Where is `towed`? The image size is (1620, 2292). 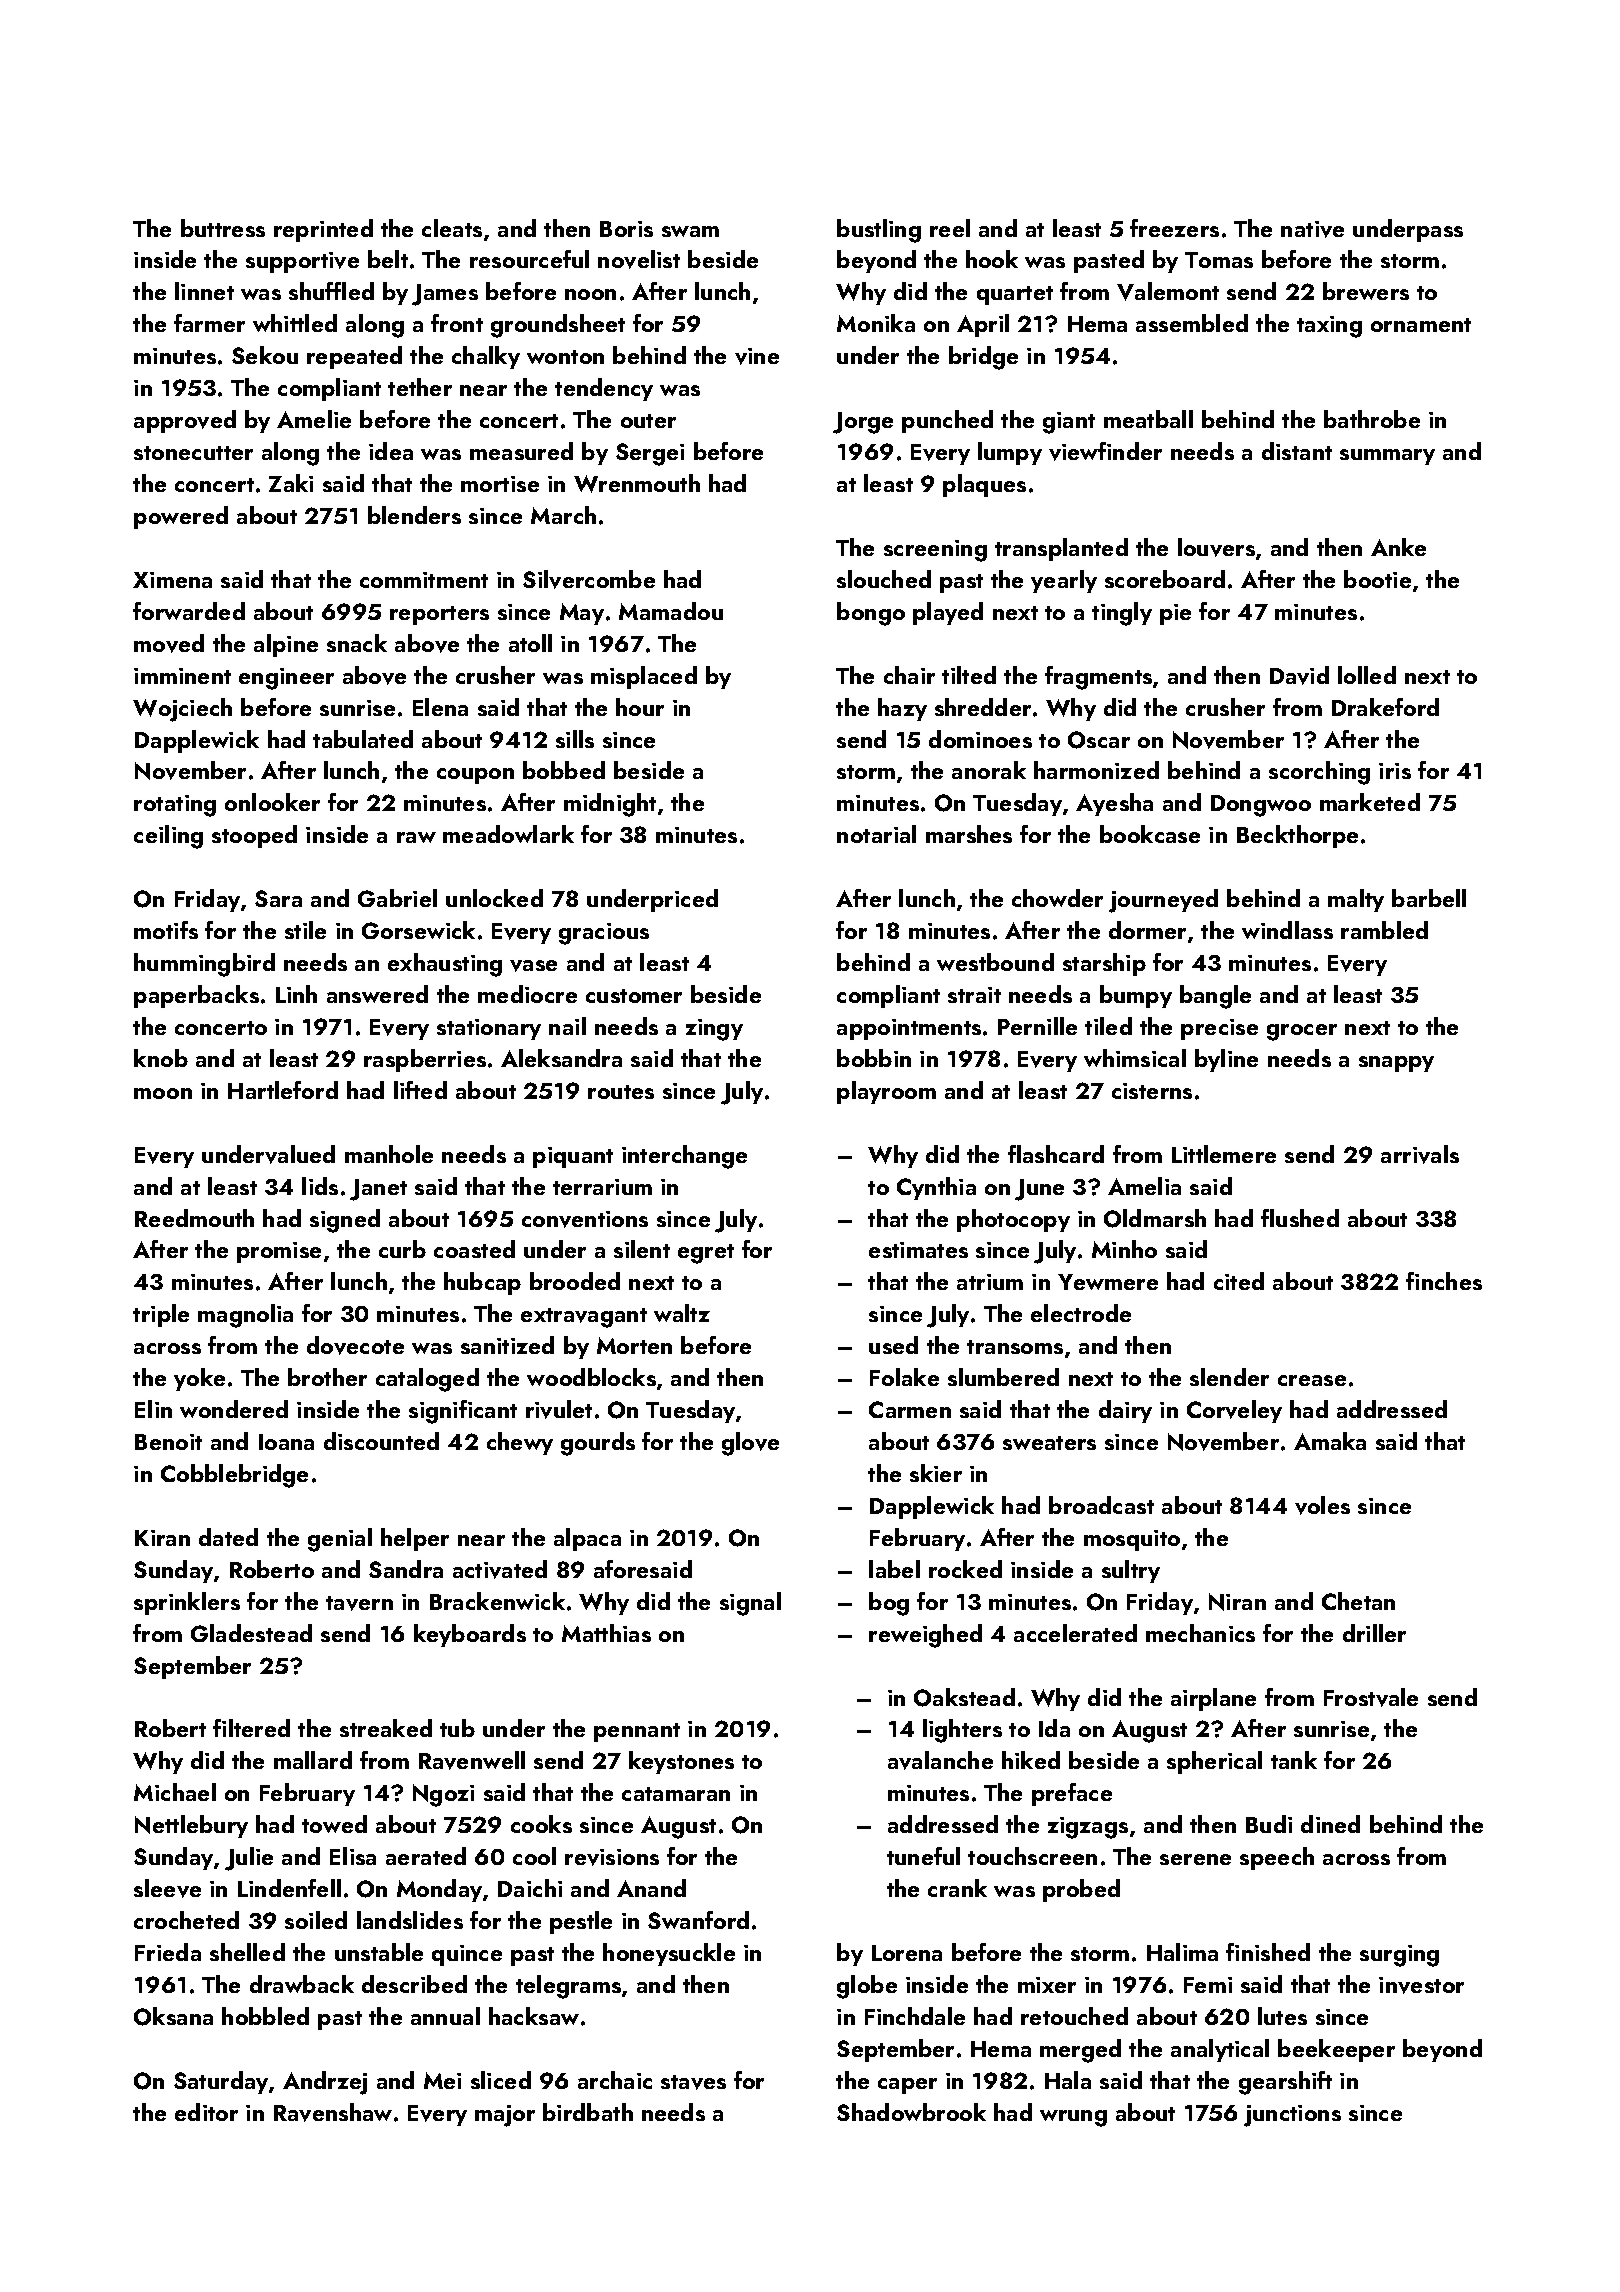
towed is located at coordinates (334, 1824).
